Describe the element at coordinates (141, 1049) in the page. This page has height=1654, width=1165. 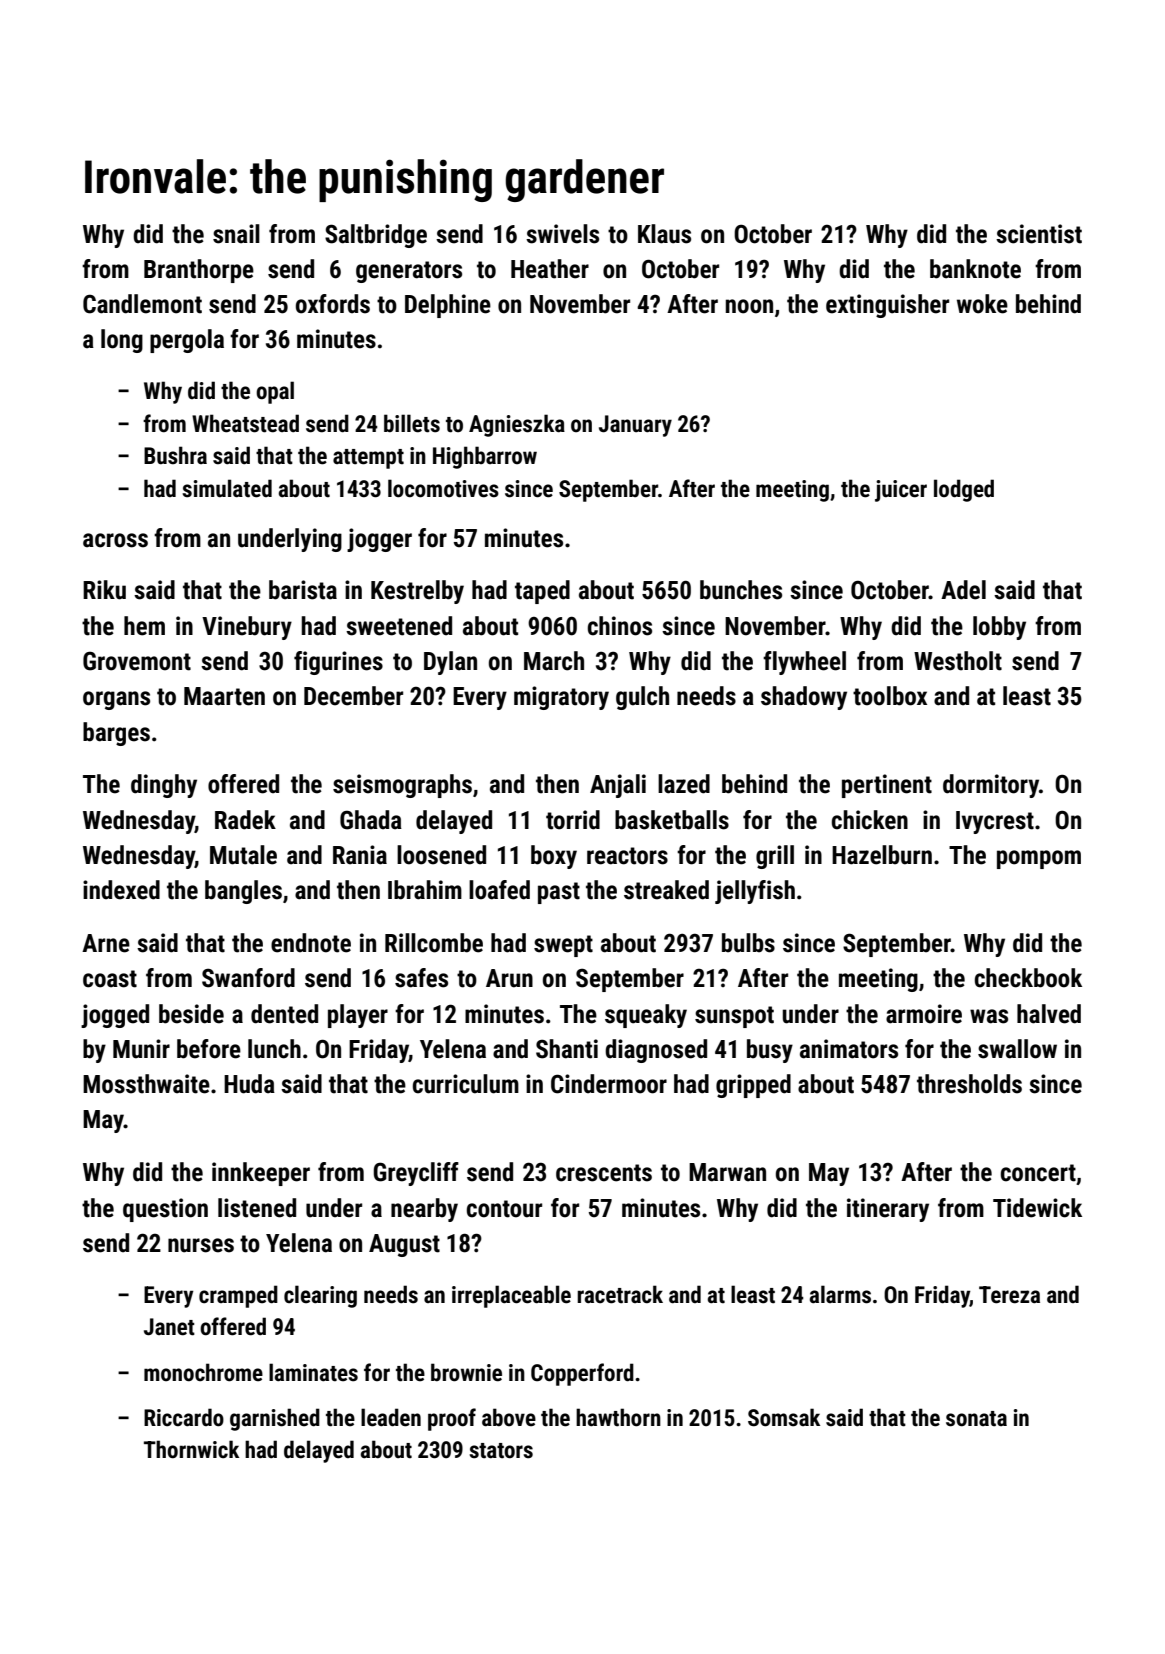
I see `Munir` at that location.
